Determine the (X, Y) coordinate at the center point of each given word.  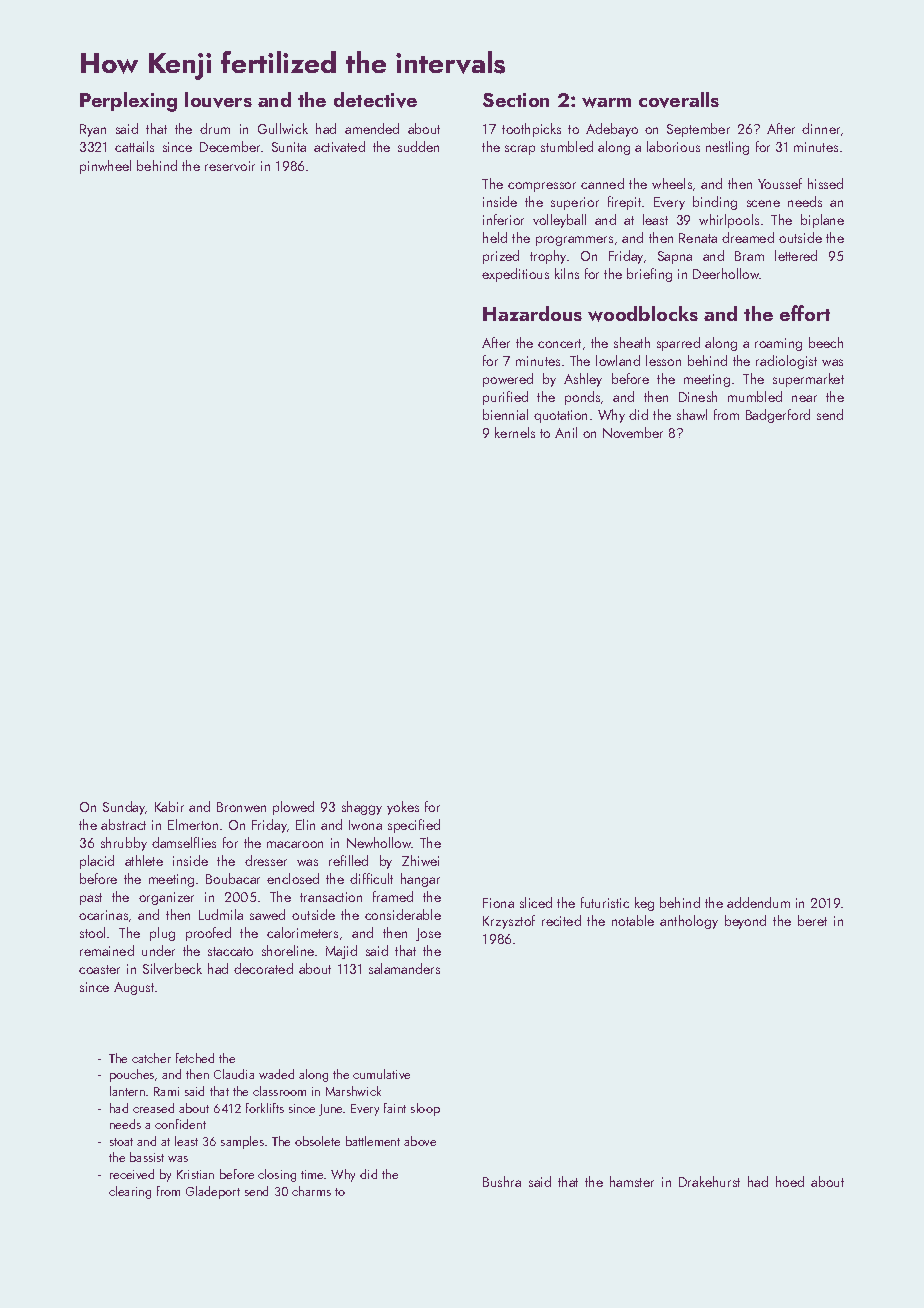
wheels (672, 183)
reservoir (230, 166)
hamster (632, 1181)
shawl (692, 414)
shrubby (124, 844)
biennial (505, 414)
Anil (566, 432)
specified (414, 826)
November (633, 432)
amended (372, 128)
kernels (515, 432)
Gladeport (213, 1192)
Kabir (169, 806)
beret (812, 920)
